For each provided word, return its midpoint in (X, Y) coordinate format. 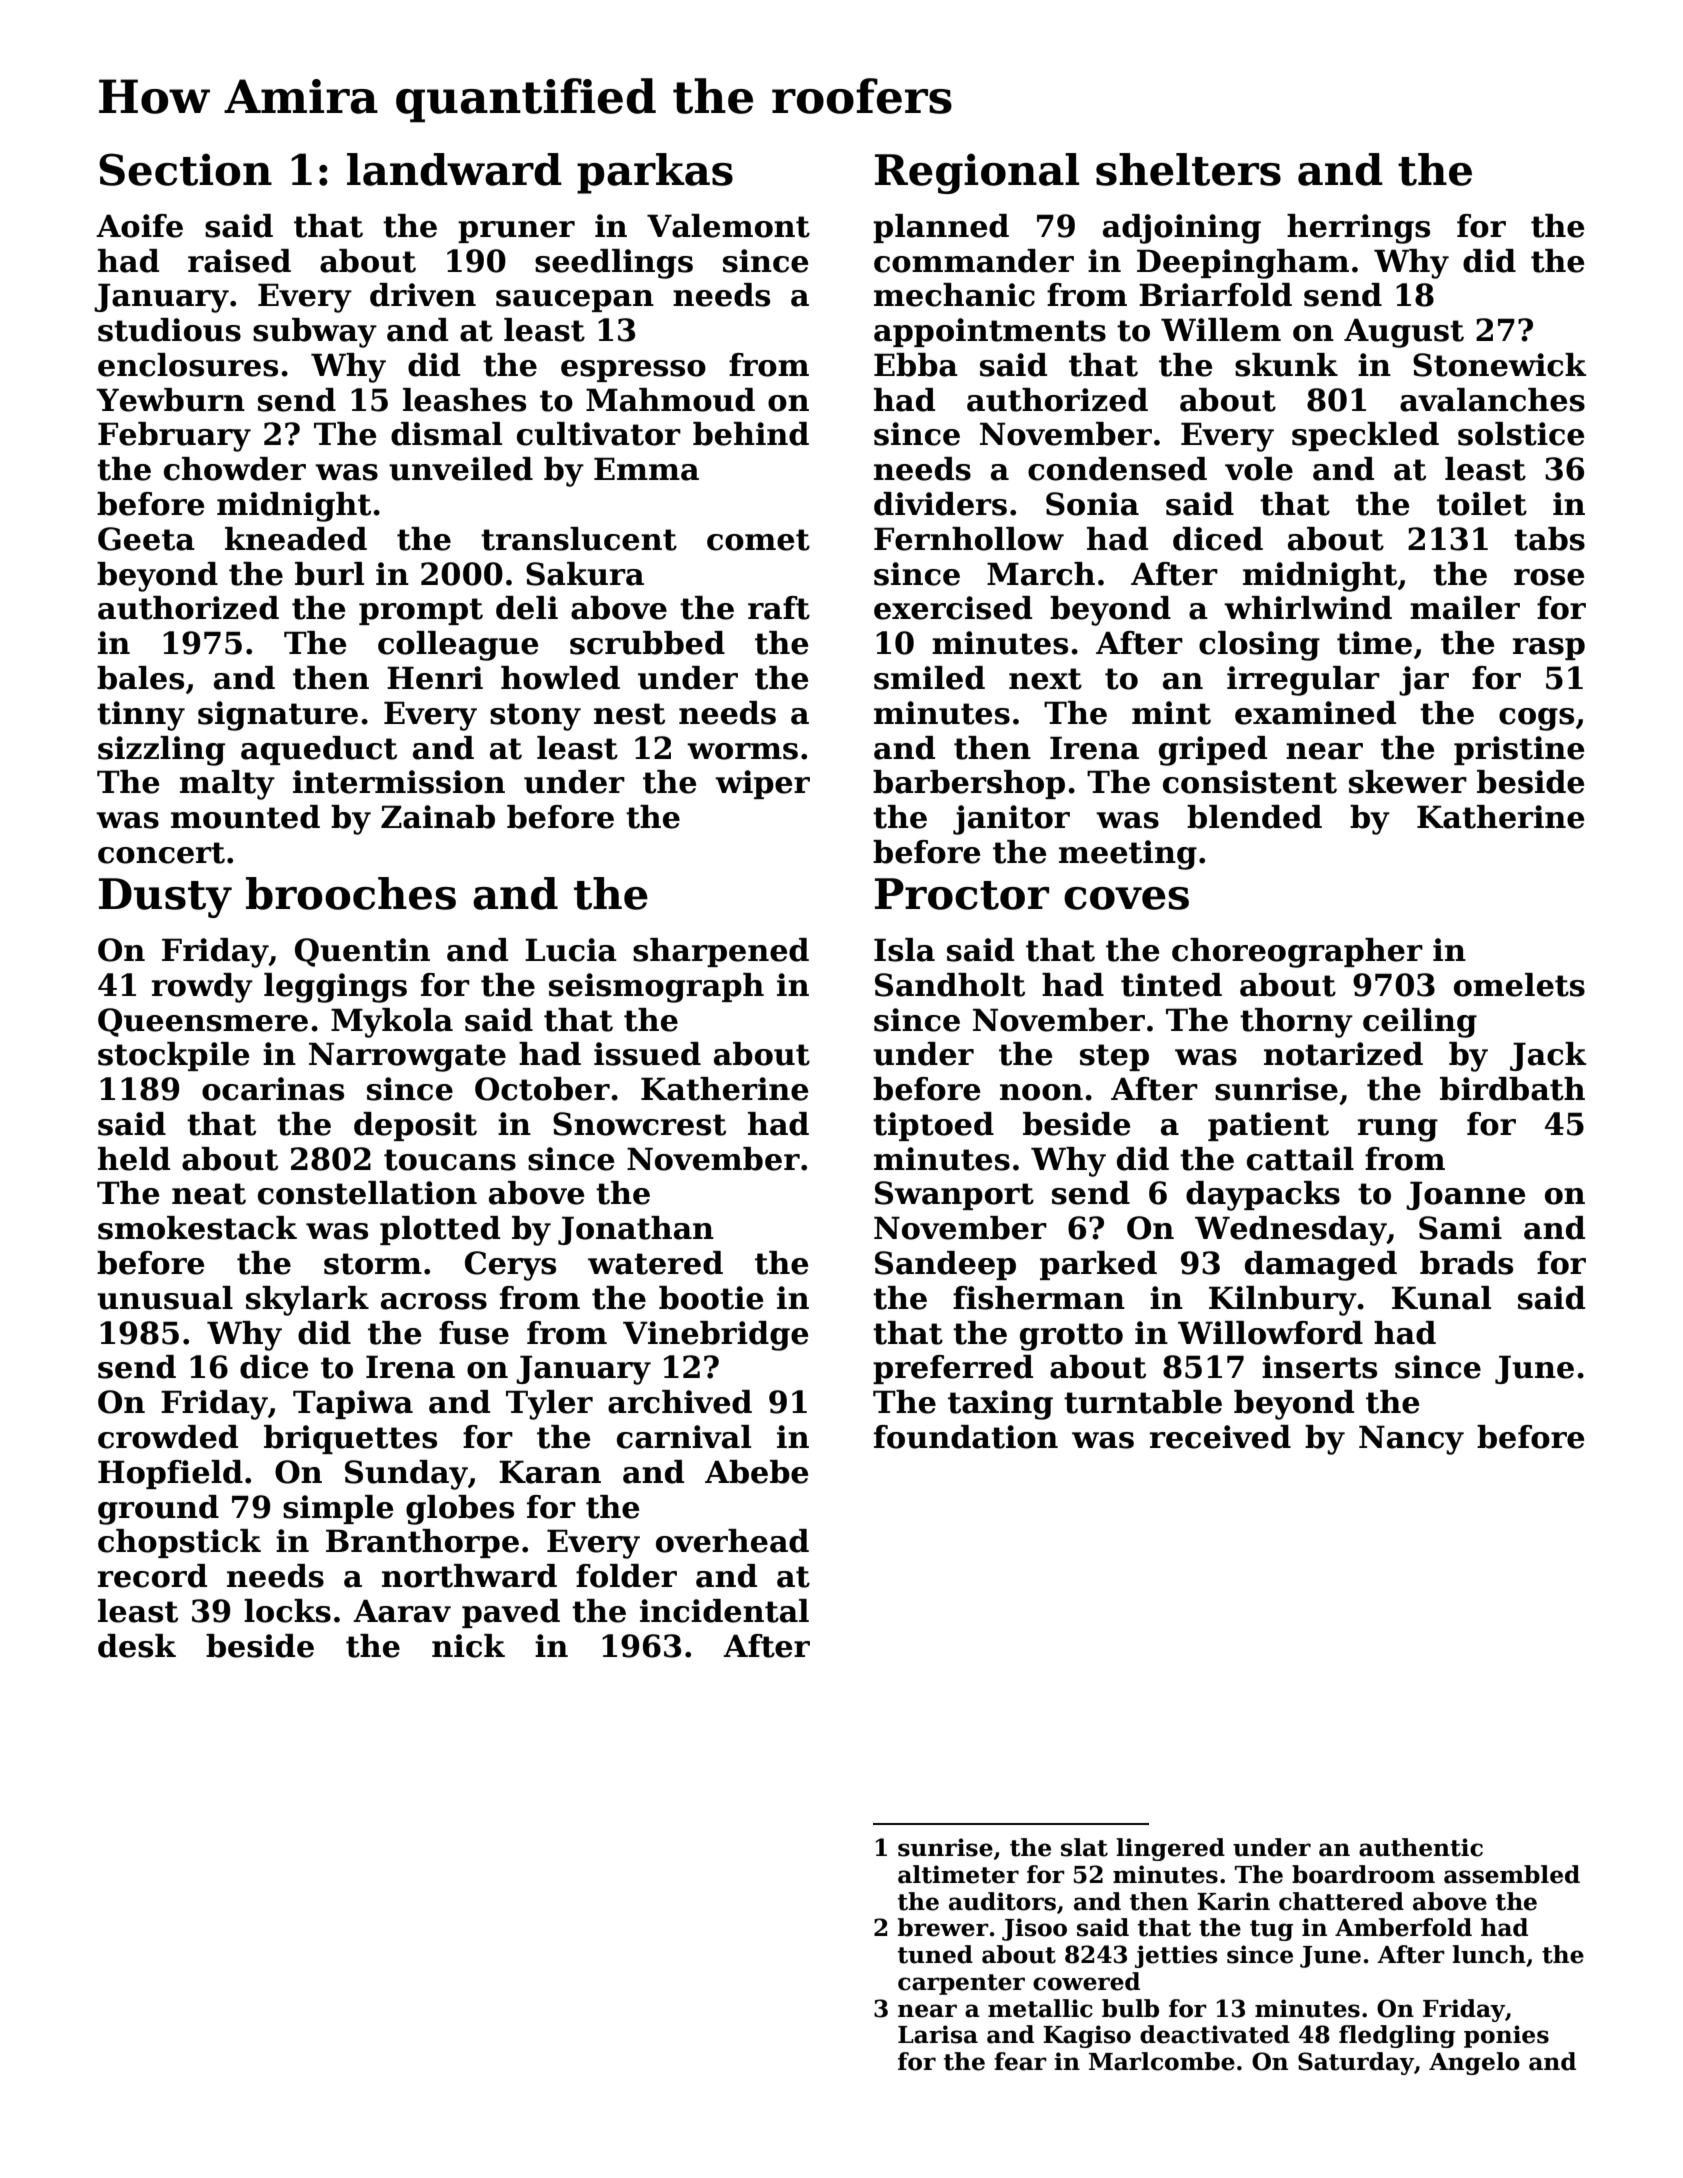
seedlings (614, 264)
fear (1020, 2061)
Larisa (938, 2034)
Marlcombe (1162, 2061)
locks (287, 1611)
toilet (1482, 504)
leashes (464, 400)
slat (1084, 1847)
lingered (1170, 1849)
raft (779, 608)
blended (1254, 817)
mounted (245, 817)
